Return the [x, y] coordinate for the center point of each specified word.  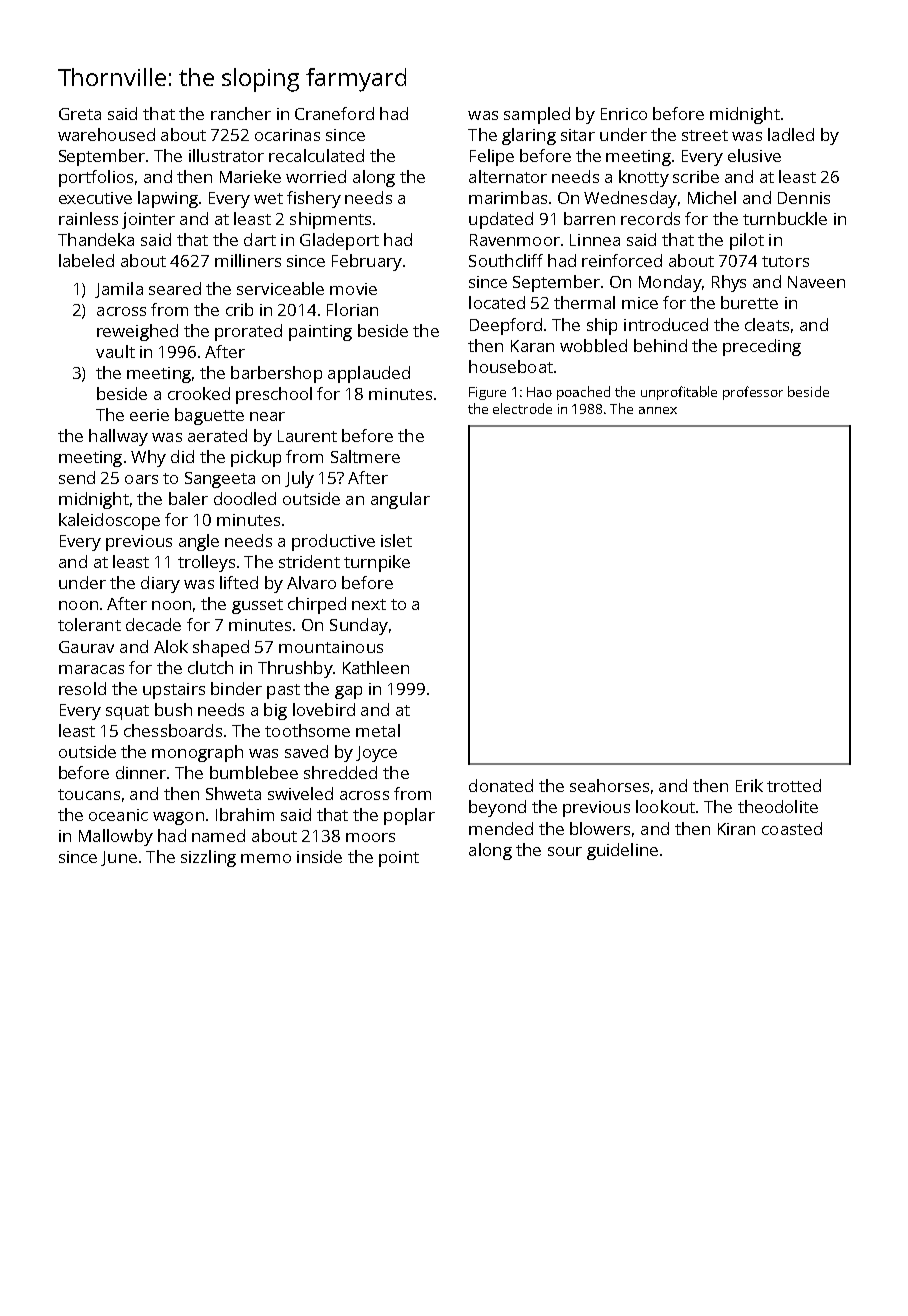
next [369, 604]
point [399, 859]
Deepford [506, 326]
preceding [762, 347]
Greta [80, 114]
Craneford [334, 113]
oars [141, 479]
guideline [622, 851]
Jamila [119, 290]
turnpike [377, 563]
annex [658, 410]
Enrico [624, 114]
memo [266, 858]
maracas [91, 669]
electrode [522, 408]
